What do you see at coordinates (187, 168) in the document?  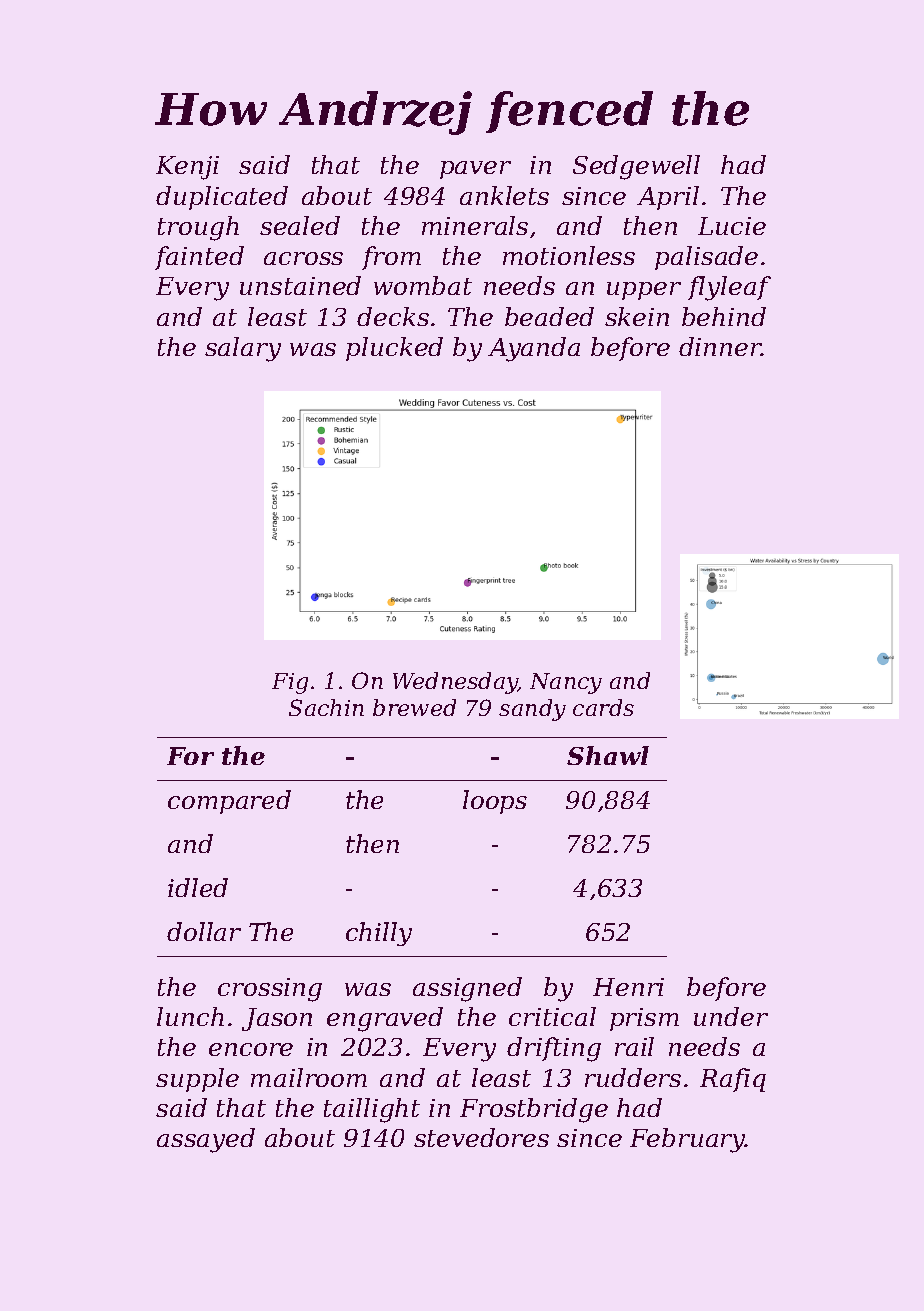 I see `Kenji` at bounding box center [187, 168].
